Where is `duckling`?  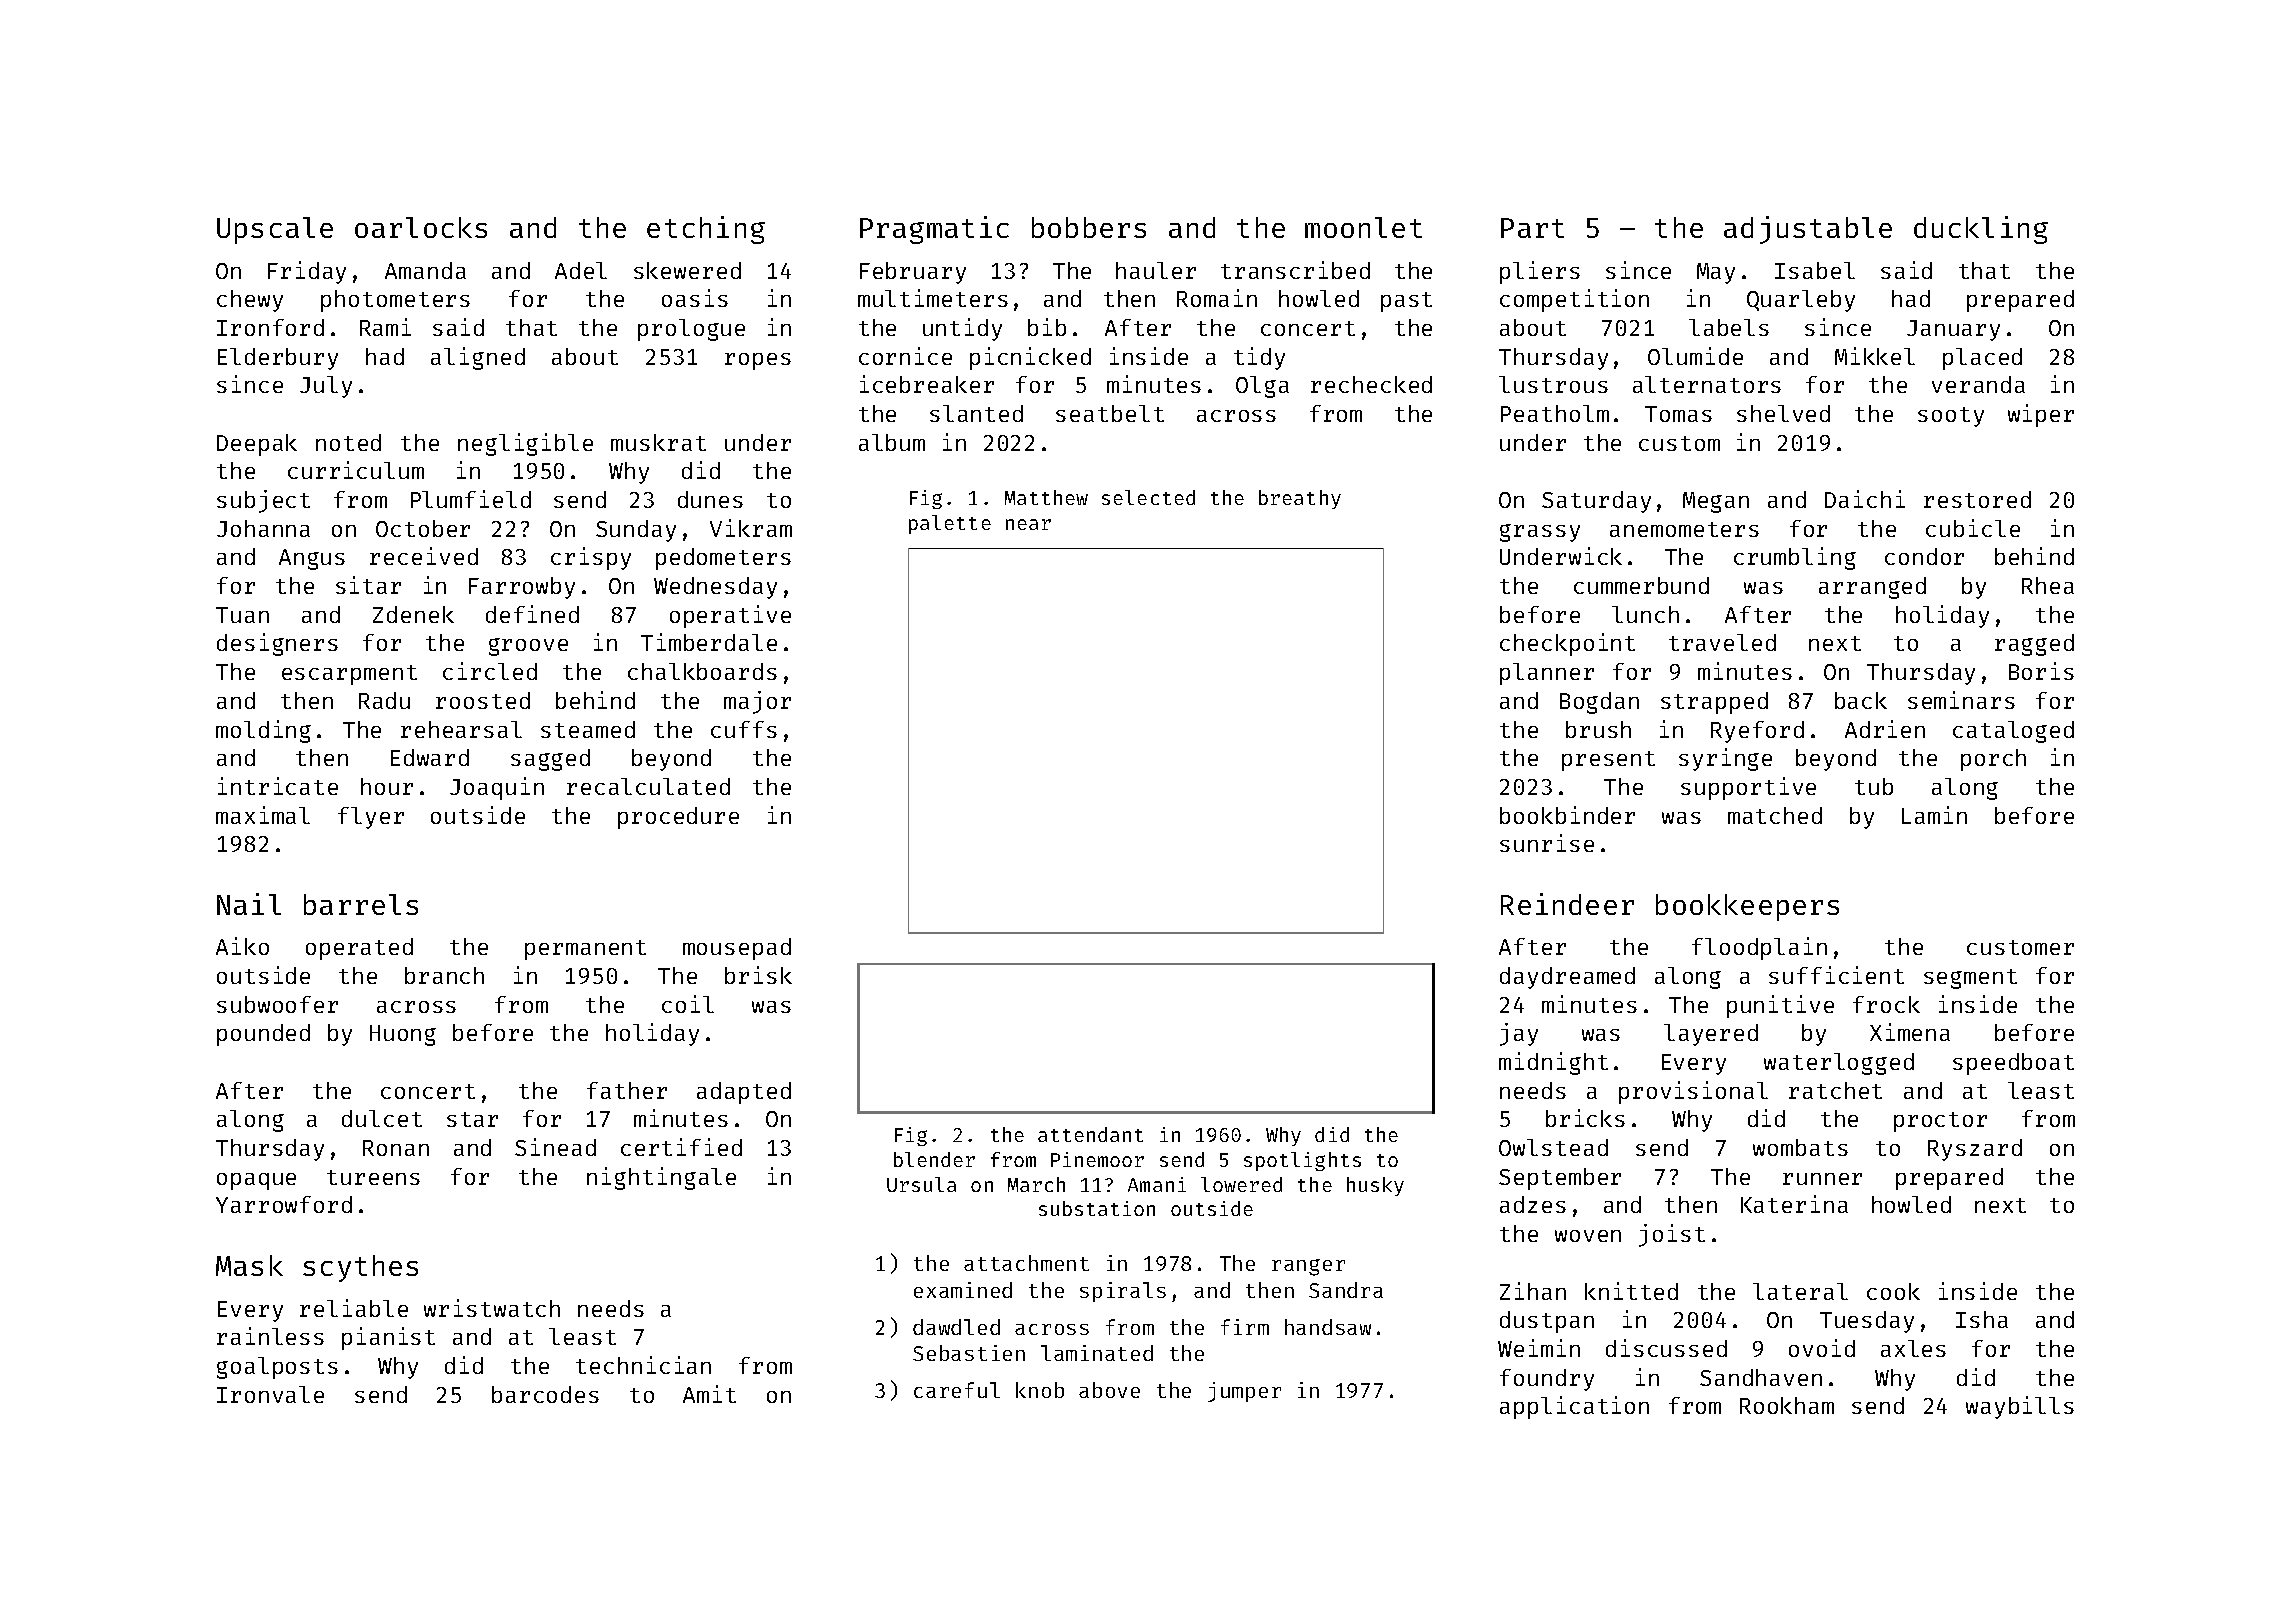
duckling is located at coordinates (1981, 230).
